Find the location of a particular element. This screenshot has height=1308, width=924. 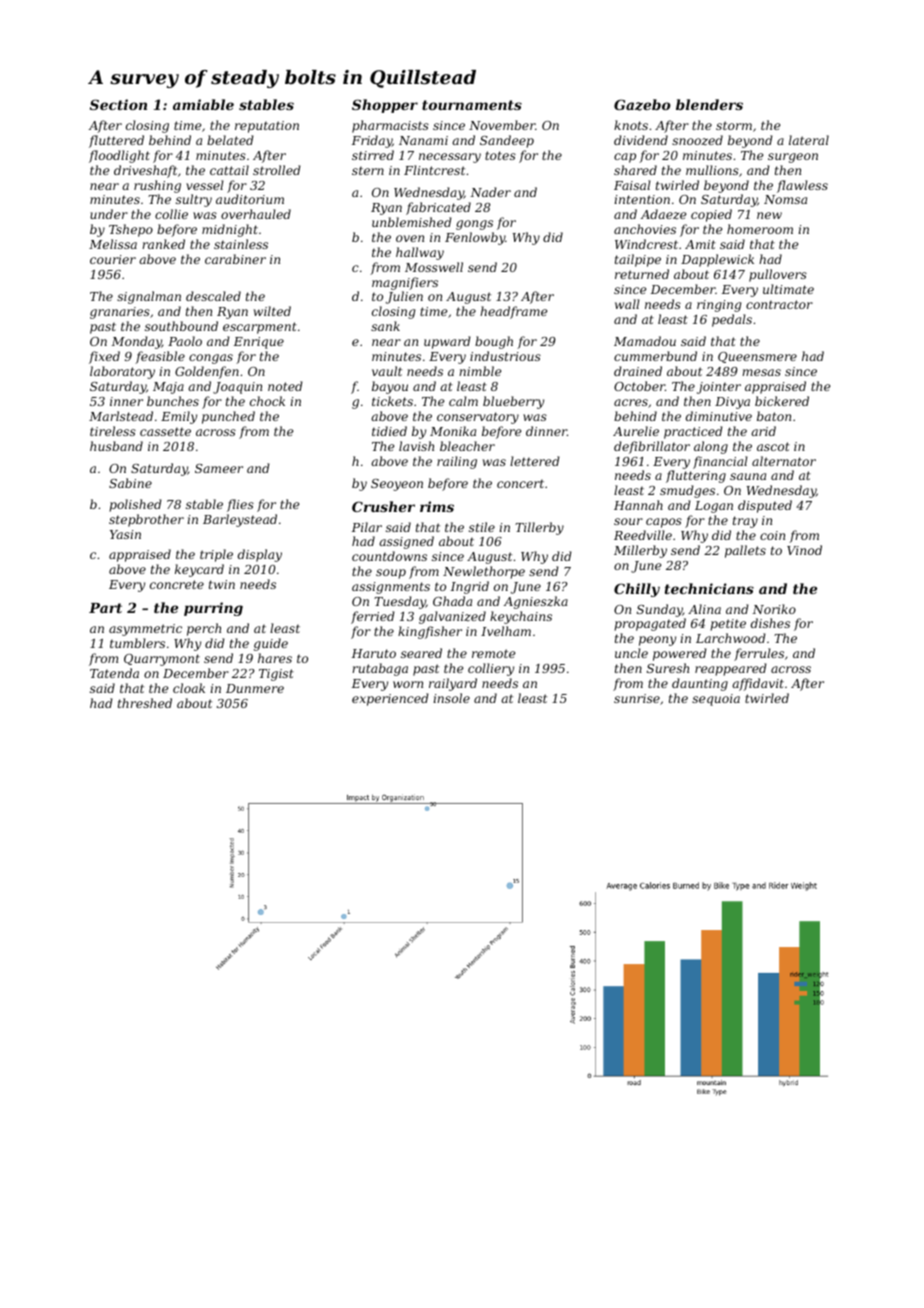

Faisal is located at coordinates (632, 185).
